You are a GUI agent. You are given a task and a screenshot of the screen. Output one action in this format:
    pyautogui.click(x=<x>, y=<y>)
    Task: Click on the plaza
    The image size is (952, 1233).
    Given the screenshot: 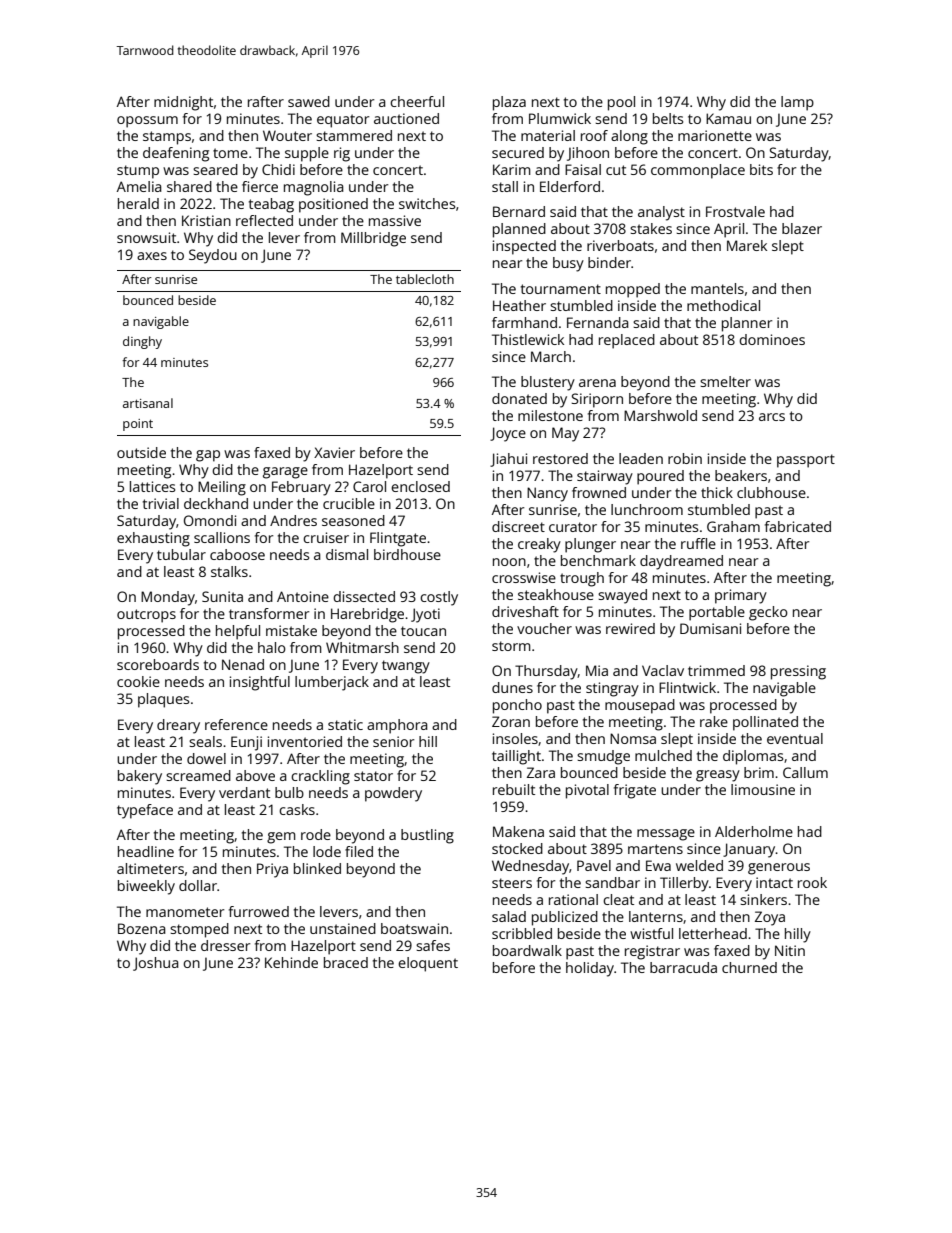 What is the action you would take?
    pyautogui.click(x=509, y=103)
